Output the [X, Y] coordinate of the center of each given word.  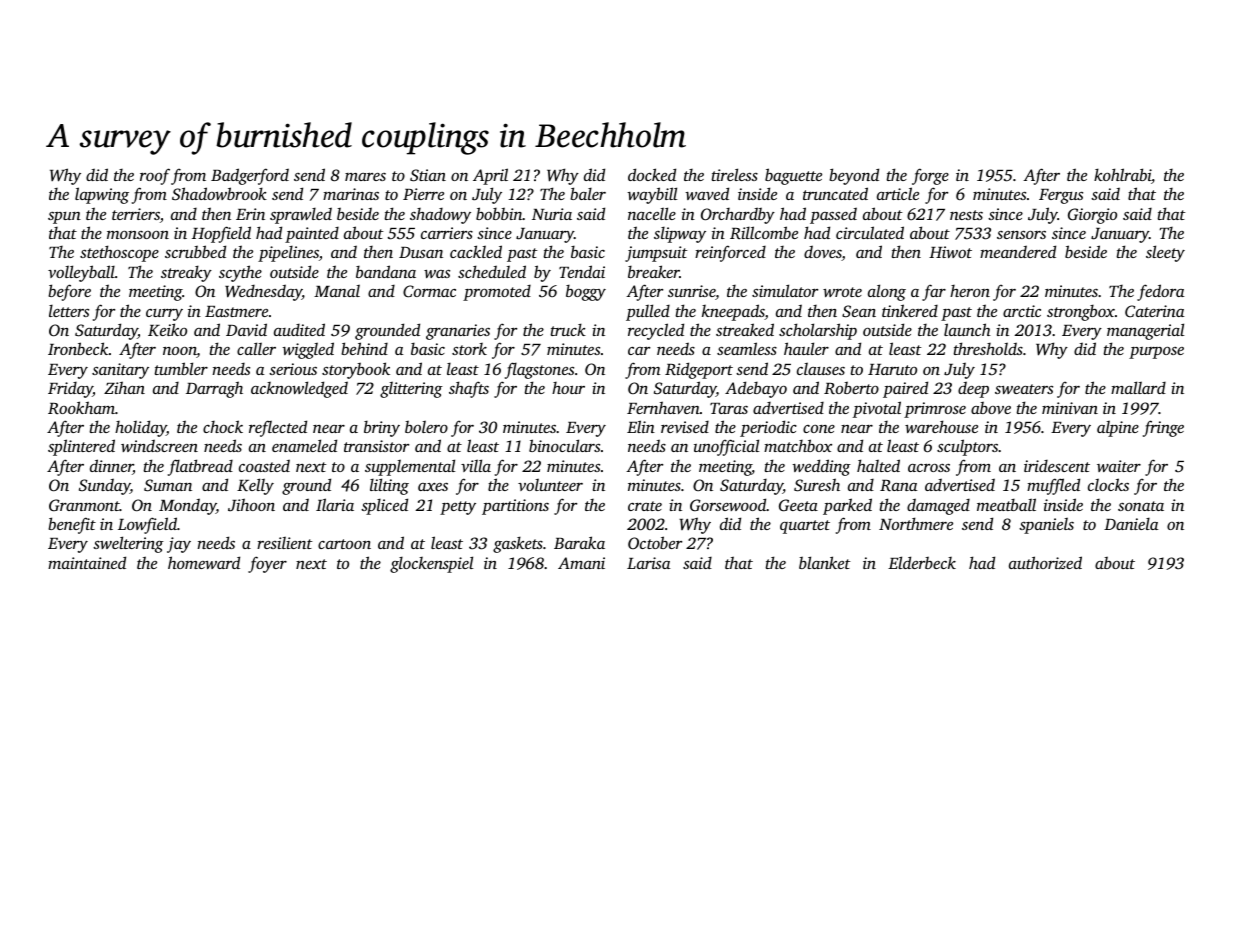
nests [966, 215]
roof [155, 176]
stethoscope [119, 253]
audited [299, 329]
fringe [1163, 428]
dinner [111, 467]
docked [652, 174]
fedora [1161, 292]
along [887, 292]
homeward [204, 562]
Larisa [649, 563]
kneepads [733, 312]
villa [476, 465]
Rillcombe [764, 233]
